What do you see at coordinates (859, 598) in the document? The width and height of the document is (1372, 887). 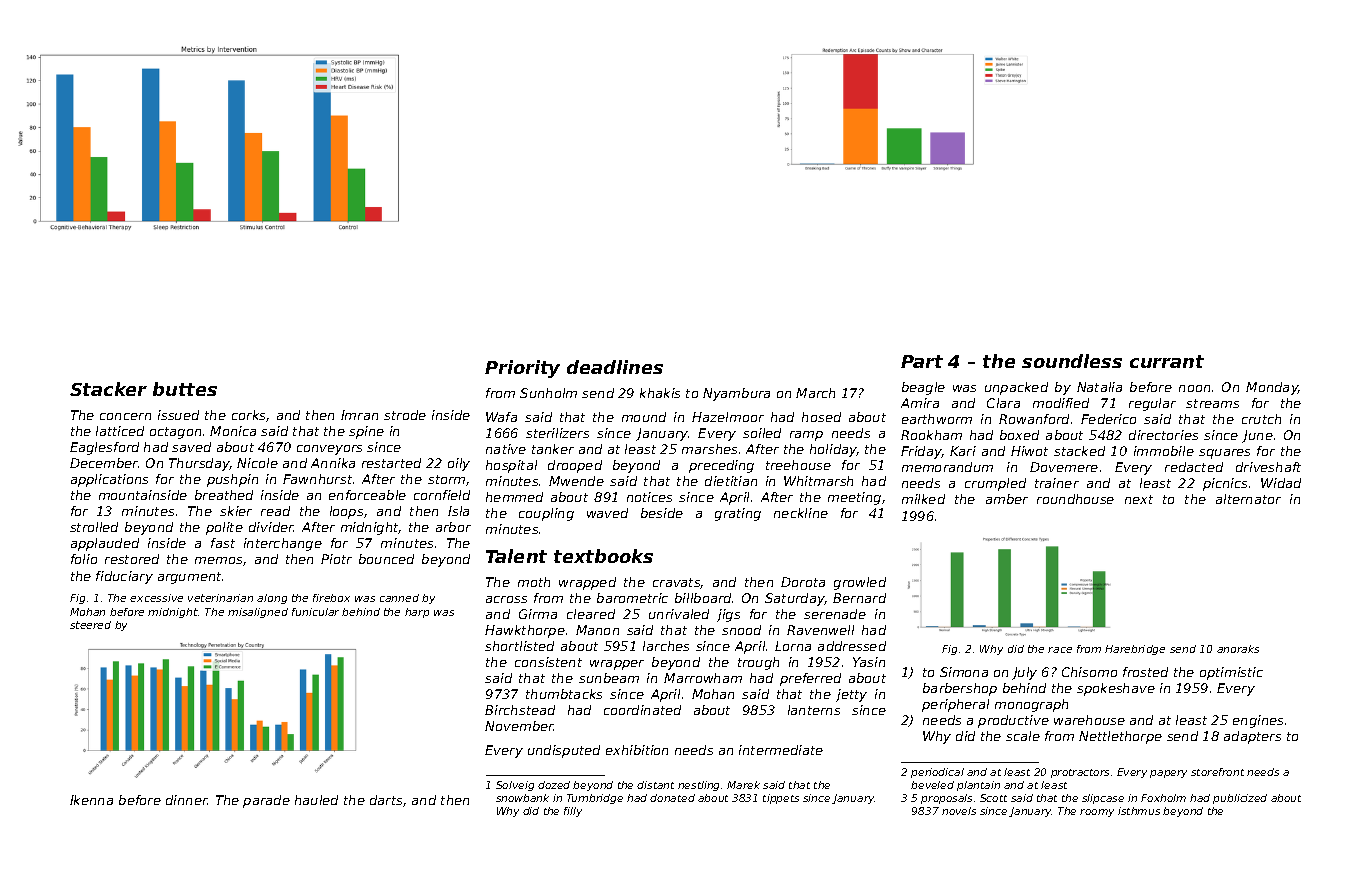 I see `Bernard` at bounding box center [859, 598].
